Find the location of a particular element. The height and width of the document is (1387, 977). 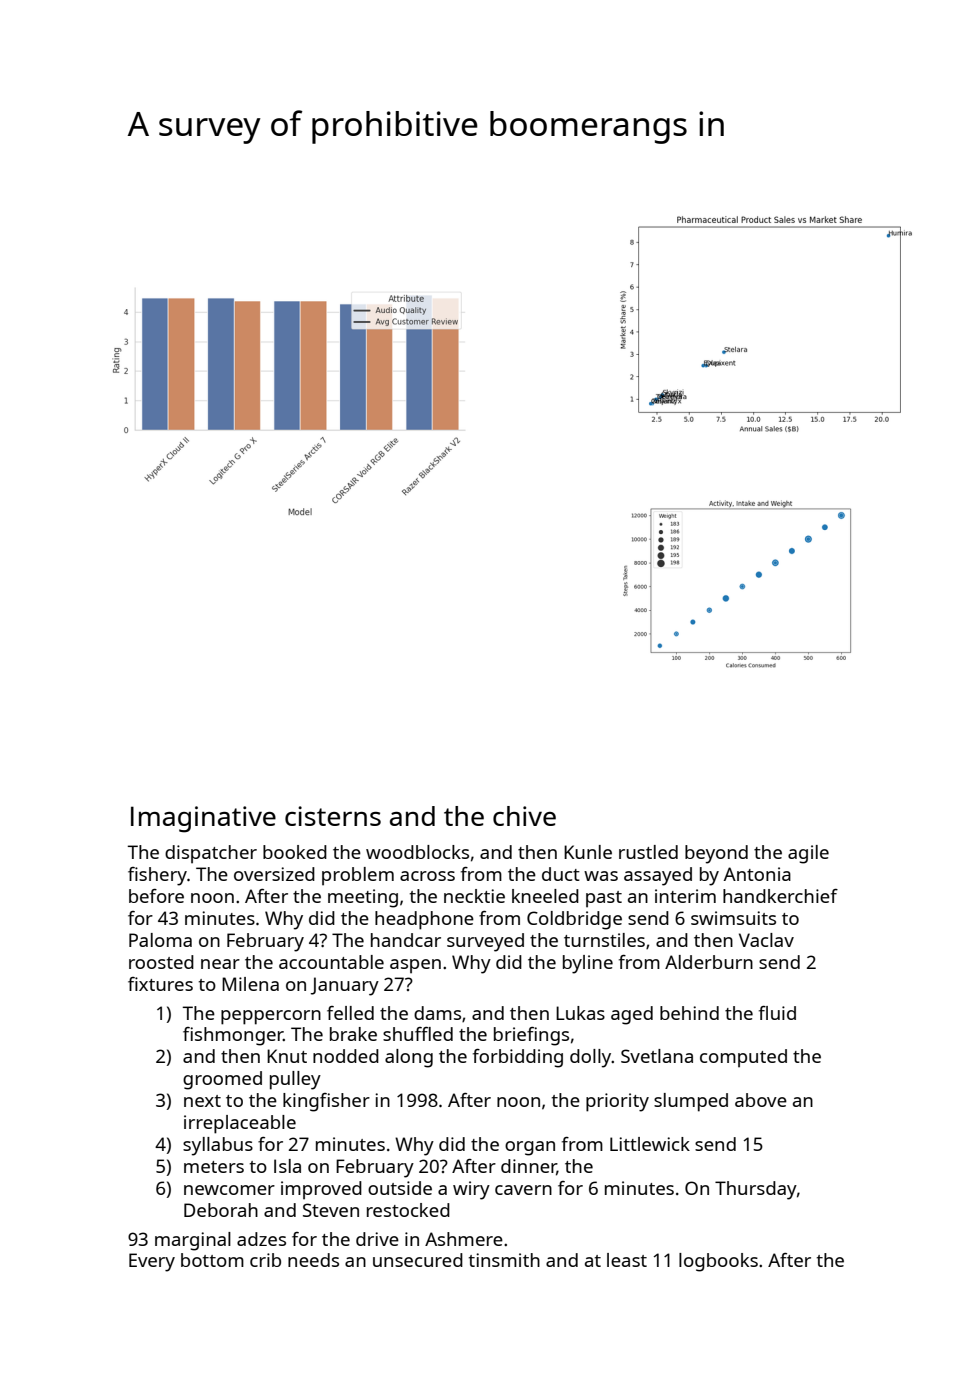

kingfisher is located at coordinates (326, 1102).
